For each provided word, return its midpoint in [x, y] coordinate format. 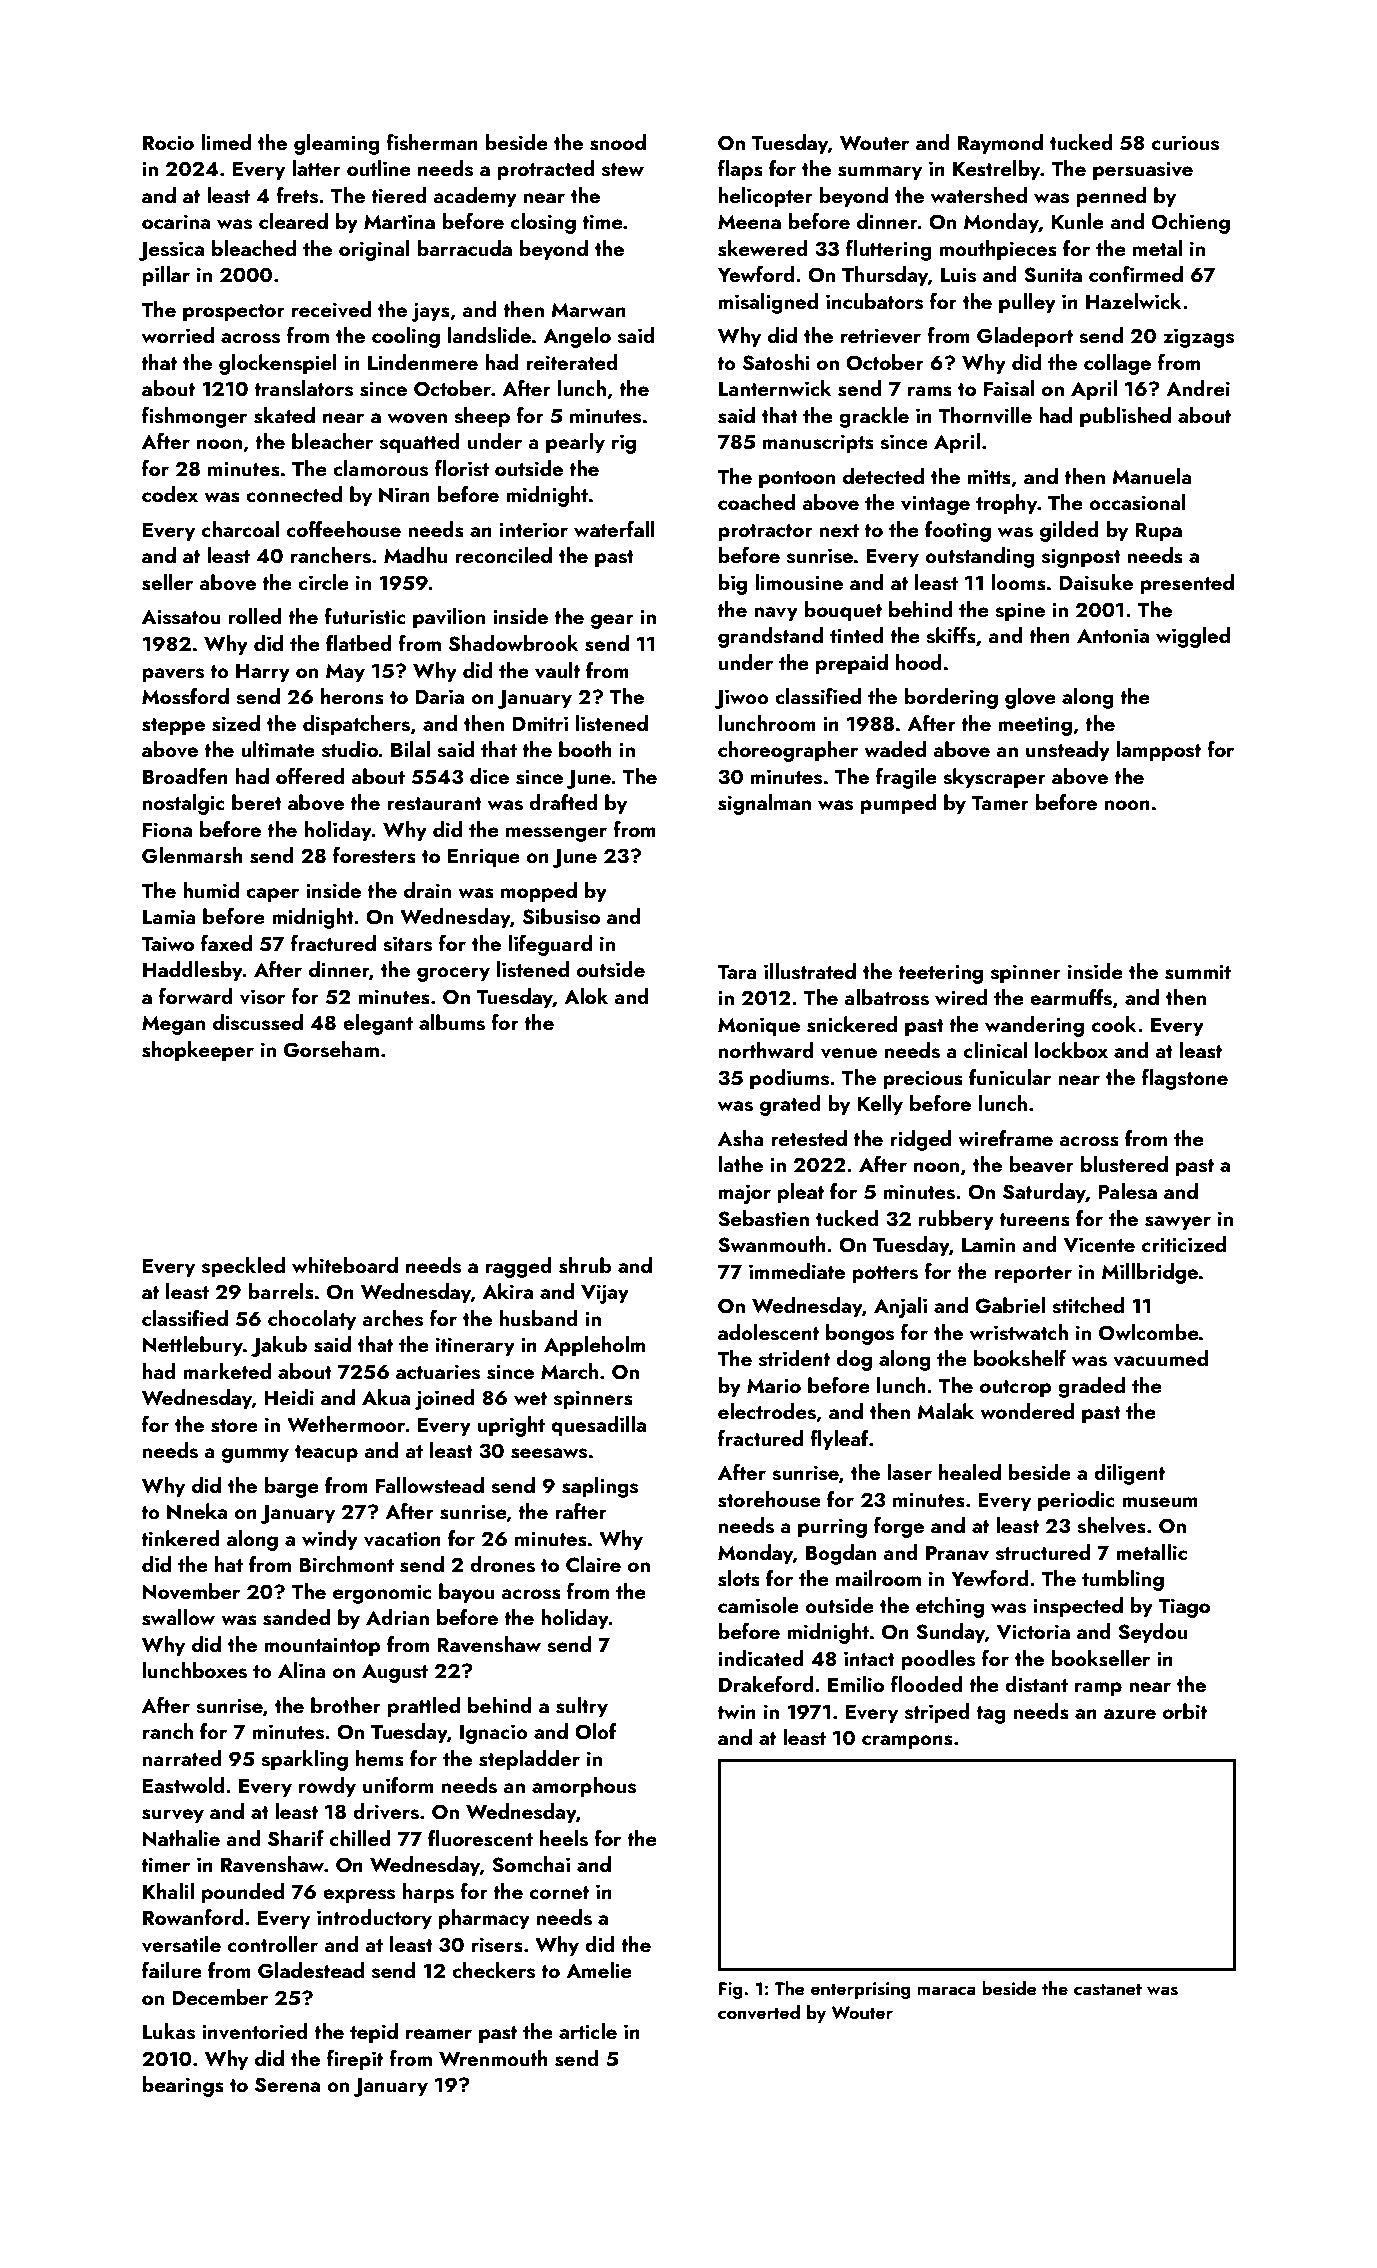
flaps [740, 170]
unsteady [1068, 751]
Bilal [410, 749]
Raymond [1000, 144]
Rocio [168, 142]
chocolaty [312, 1320]
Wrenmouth [493, 2058]
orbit [1185, 1711]
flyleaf [839, 1440]
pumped [898, 804]
